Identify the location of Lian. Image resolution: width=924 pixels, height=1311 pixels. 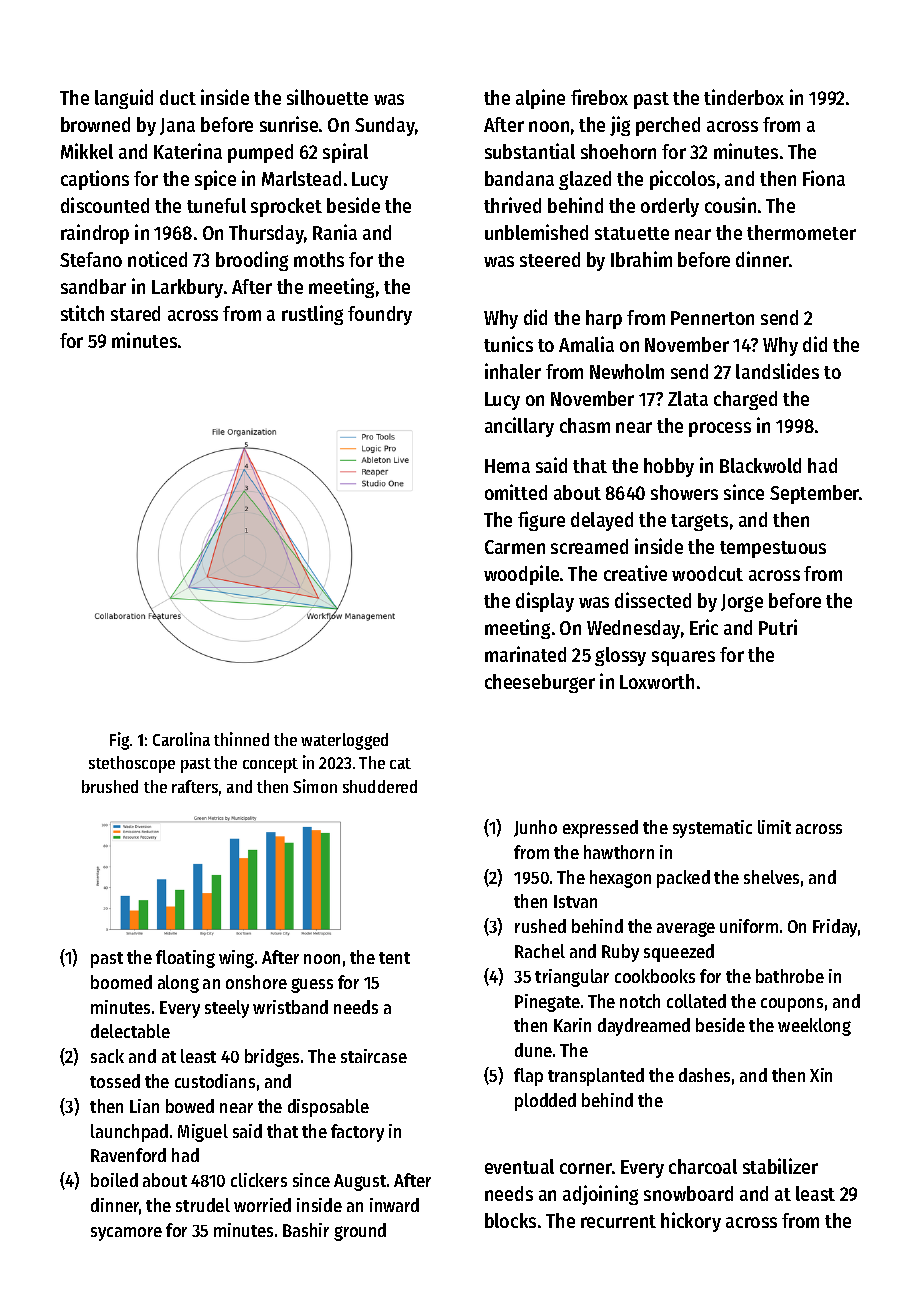
(144, 1106).
